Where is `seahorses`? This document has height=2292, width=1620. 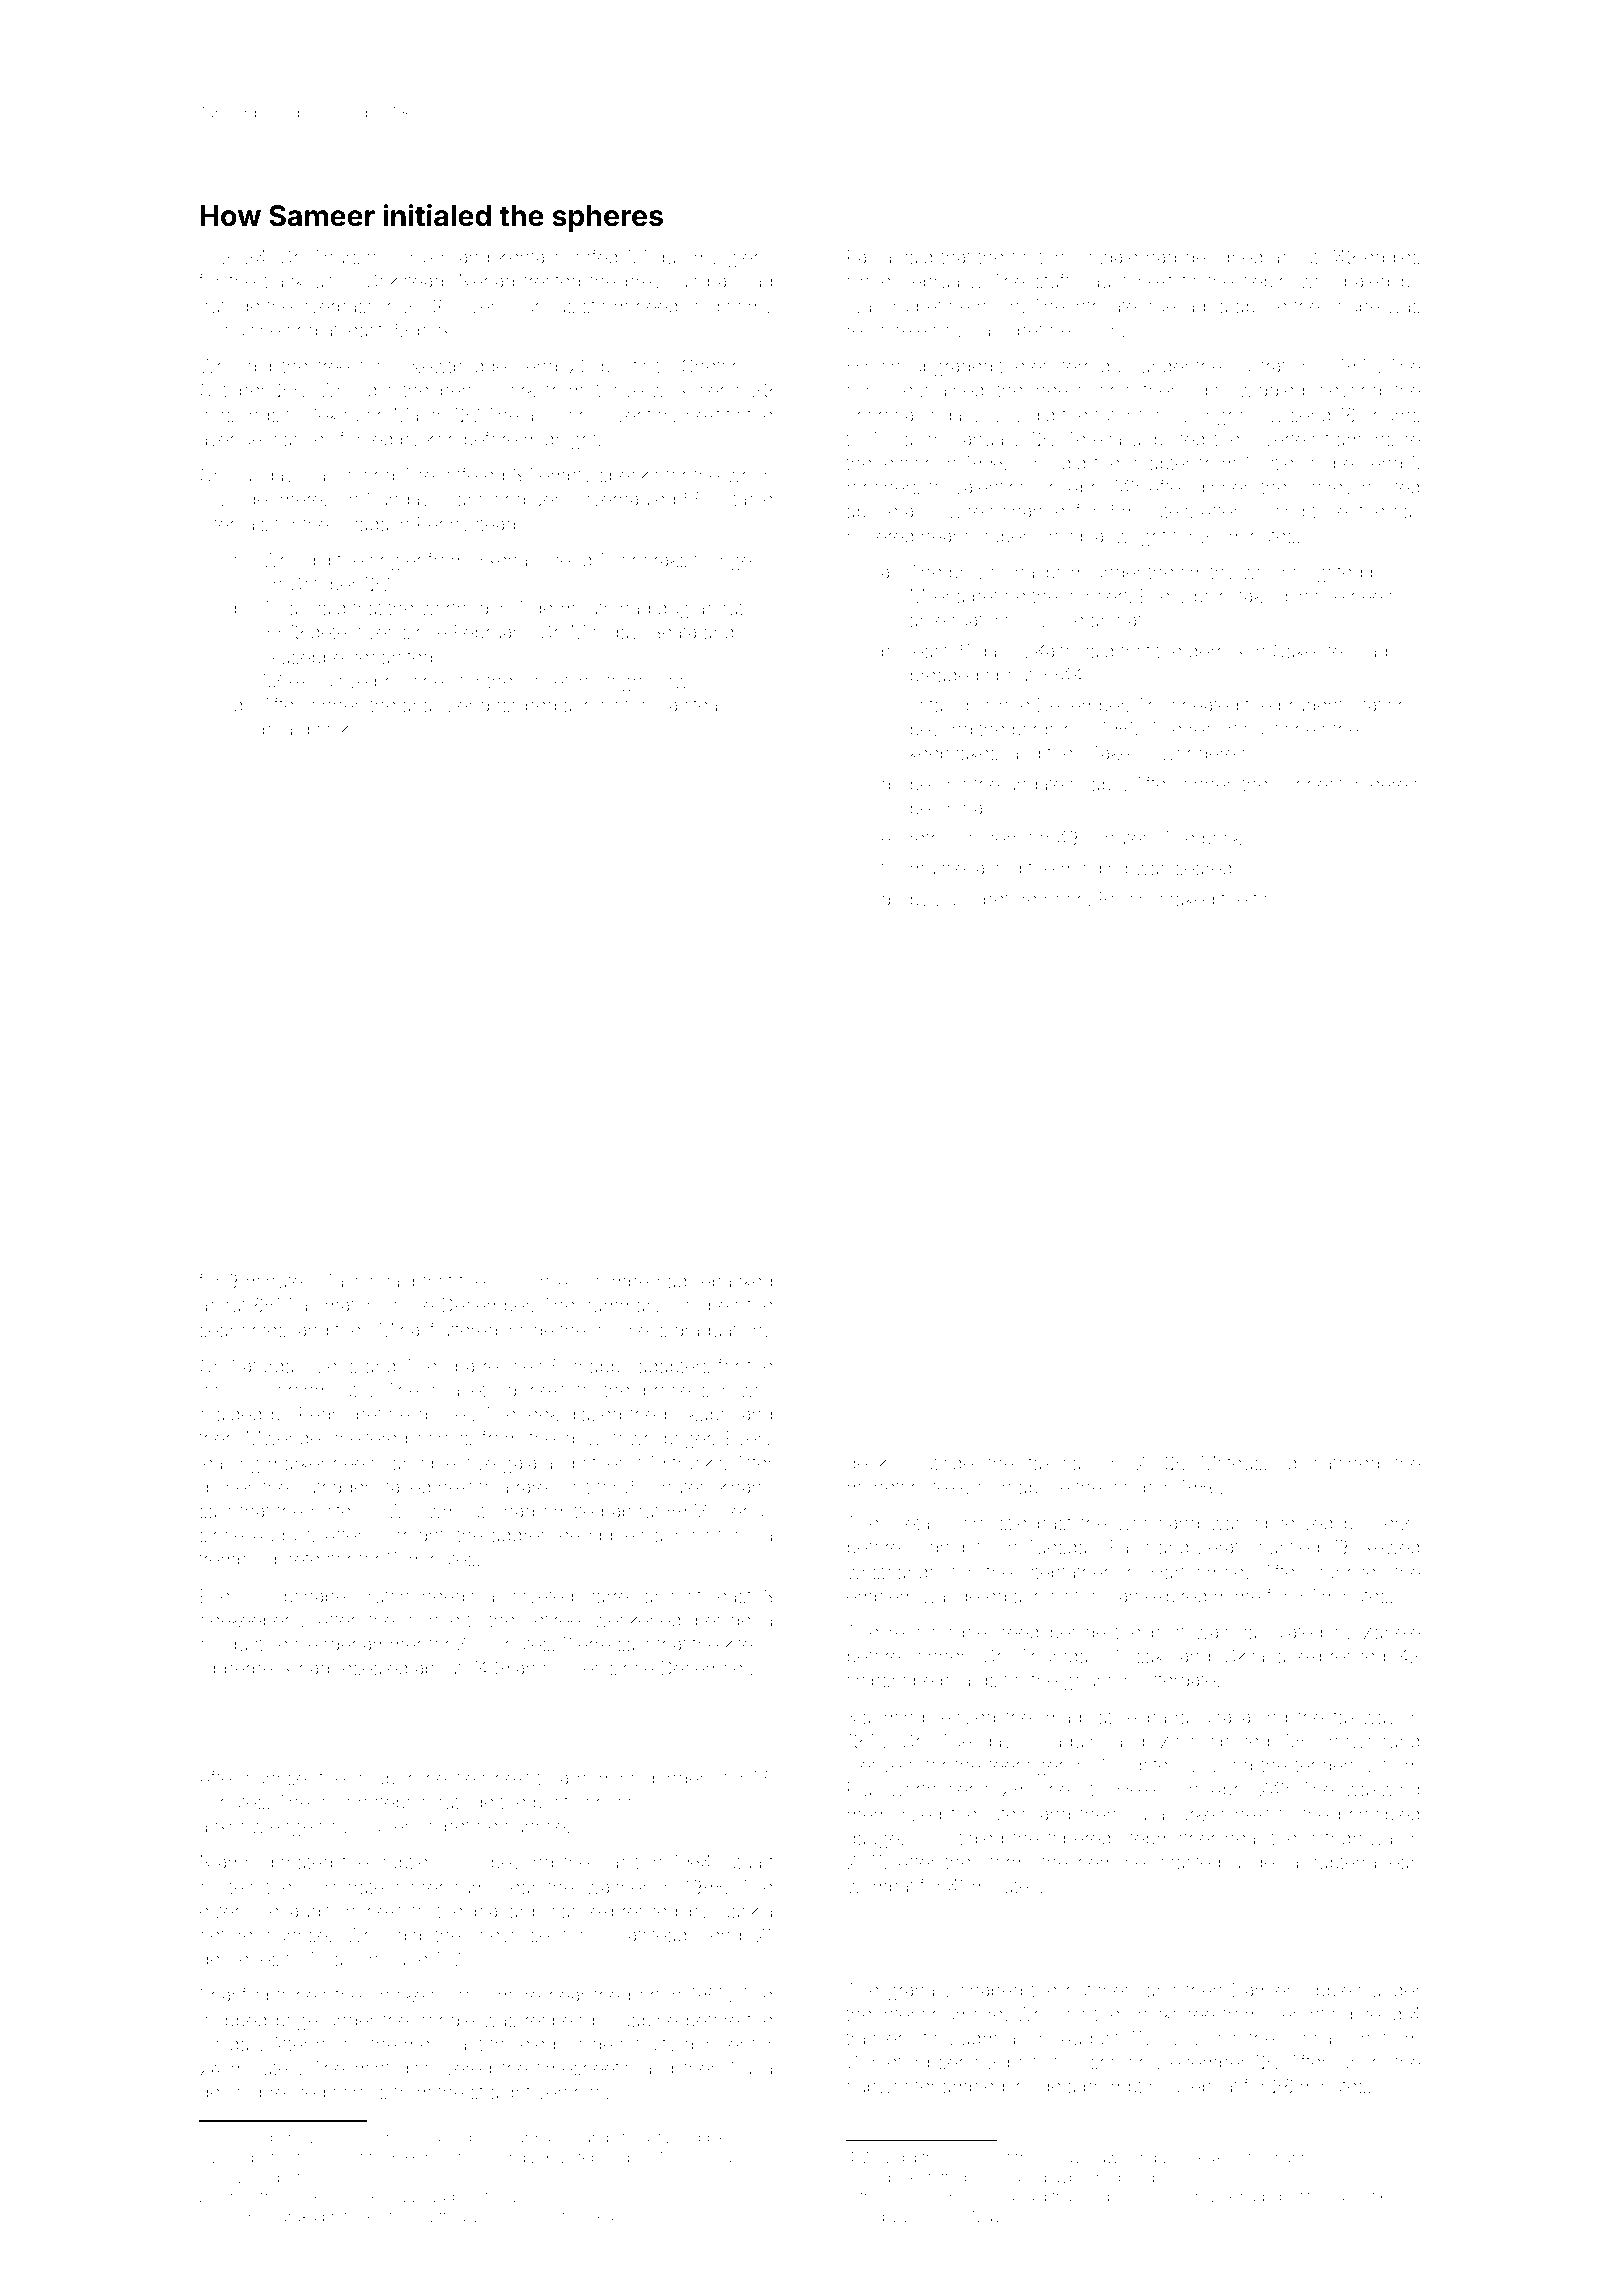 seahorses is located at coordinates (243, 1330).
